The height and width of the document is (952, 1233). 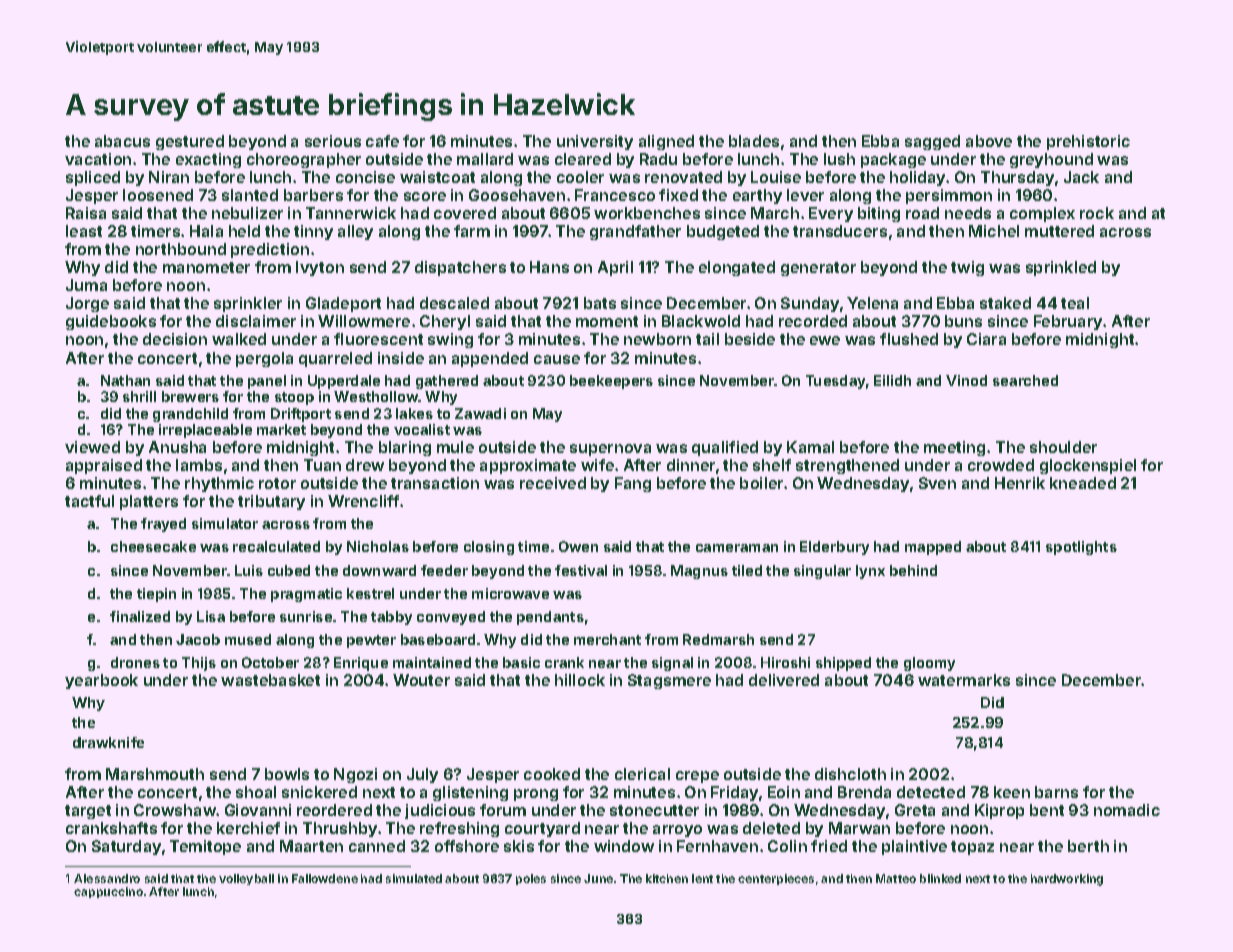 What do you see at coordinates (531, 879) in the document?
I see `poles` at bounding box center [531, 879].
